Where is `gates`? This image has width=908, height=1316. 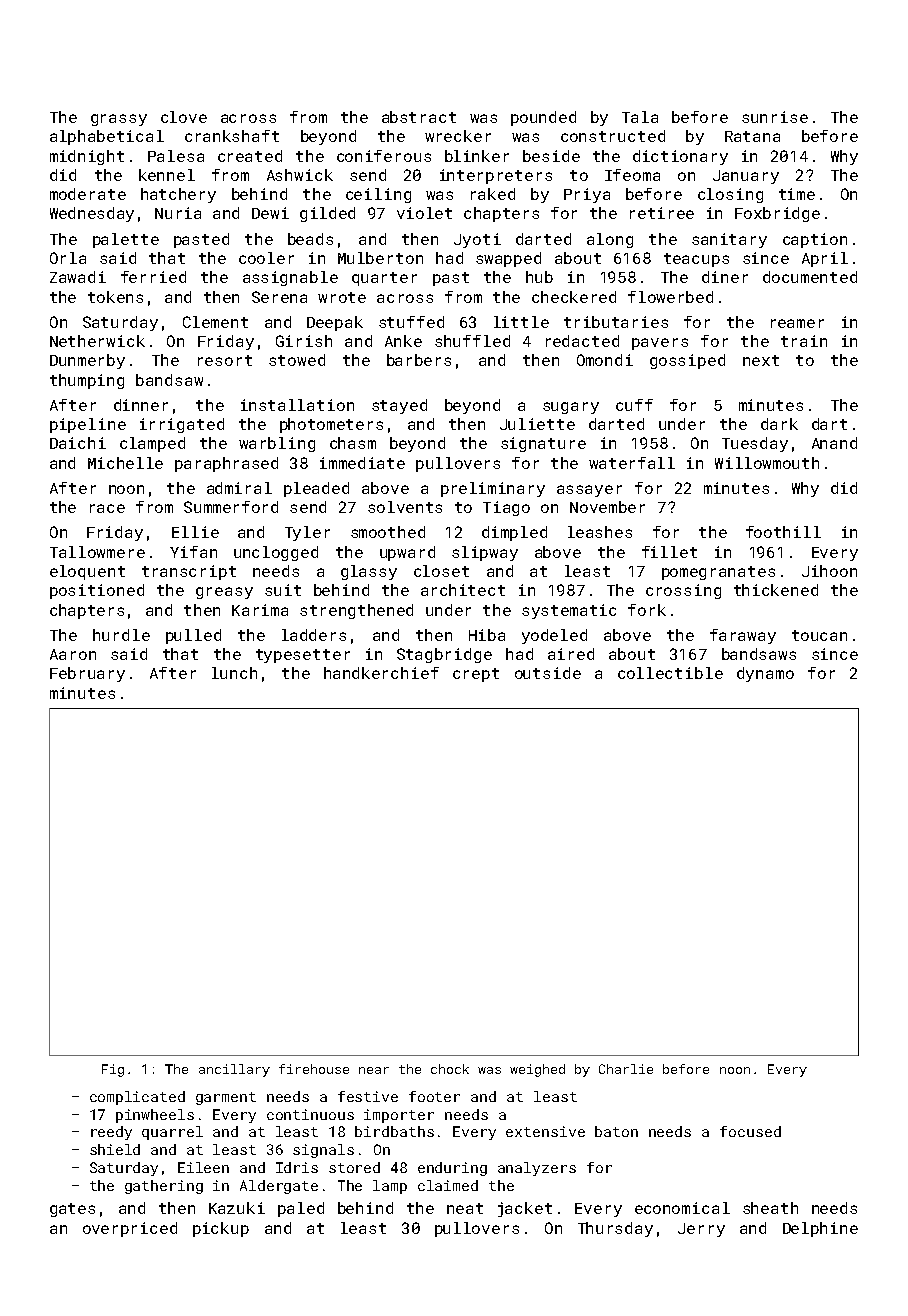
gates is located at coordinates (72, 1210).
